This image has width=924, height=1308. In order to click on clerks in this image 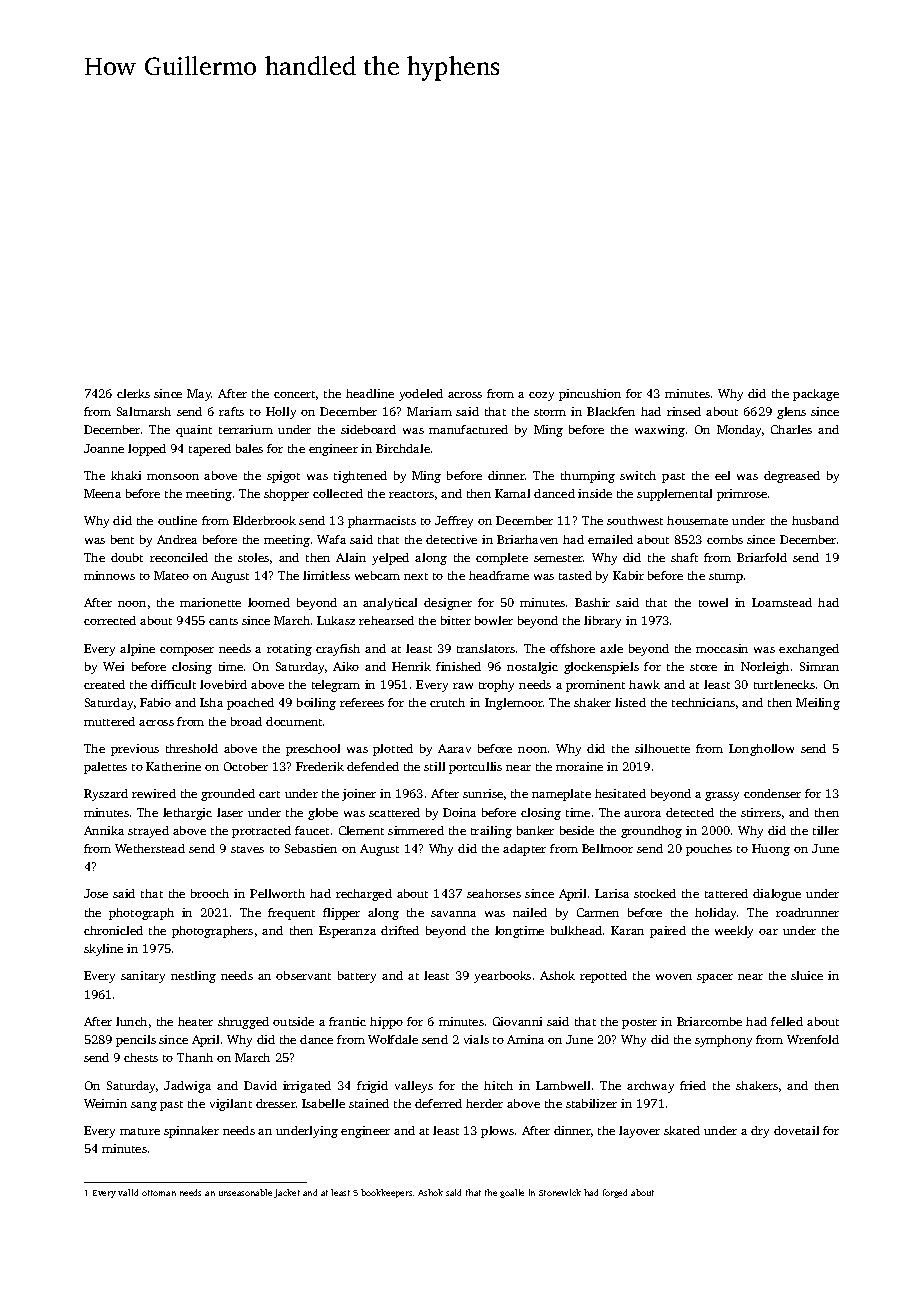, I will do `click(133, 393)`.
